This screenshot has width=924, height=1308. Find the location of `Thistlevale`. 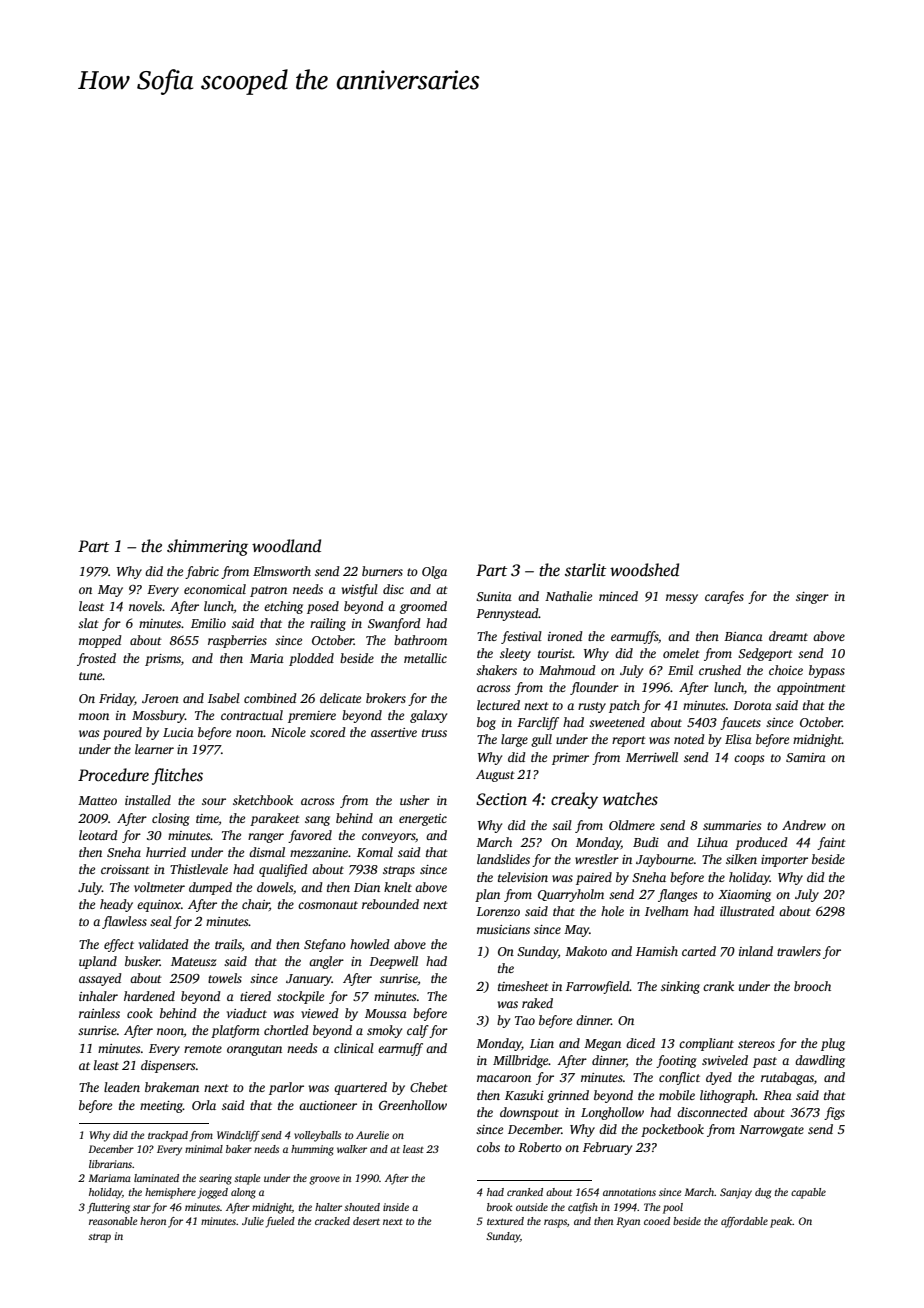

Thistlevale is located at coordinates (199, 869).
